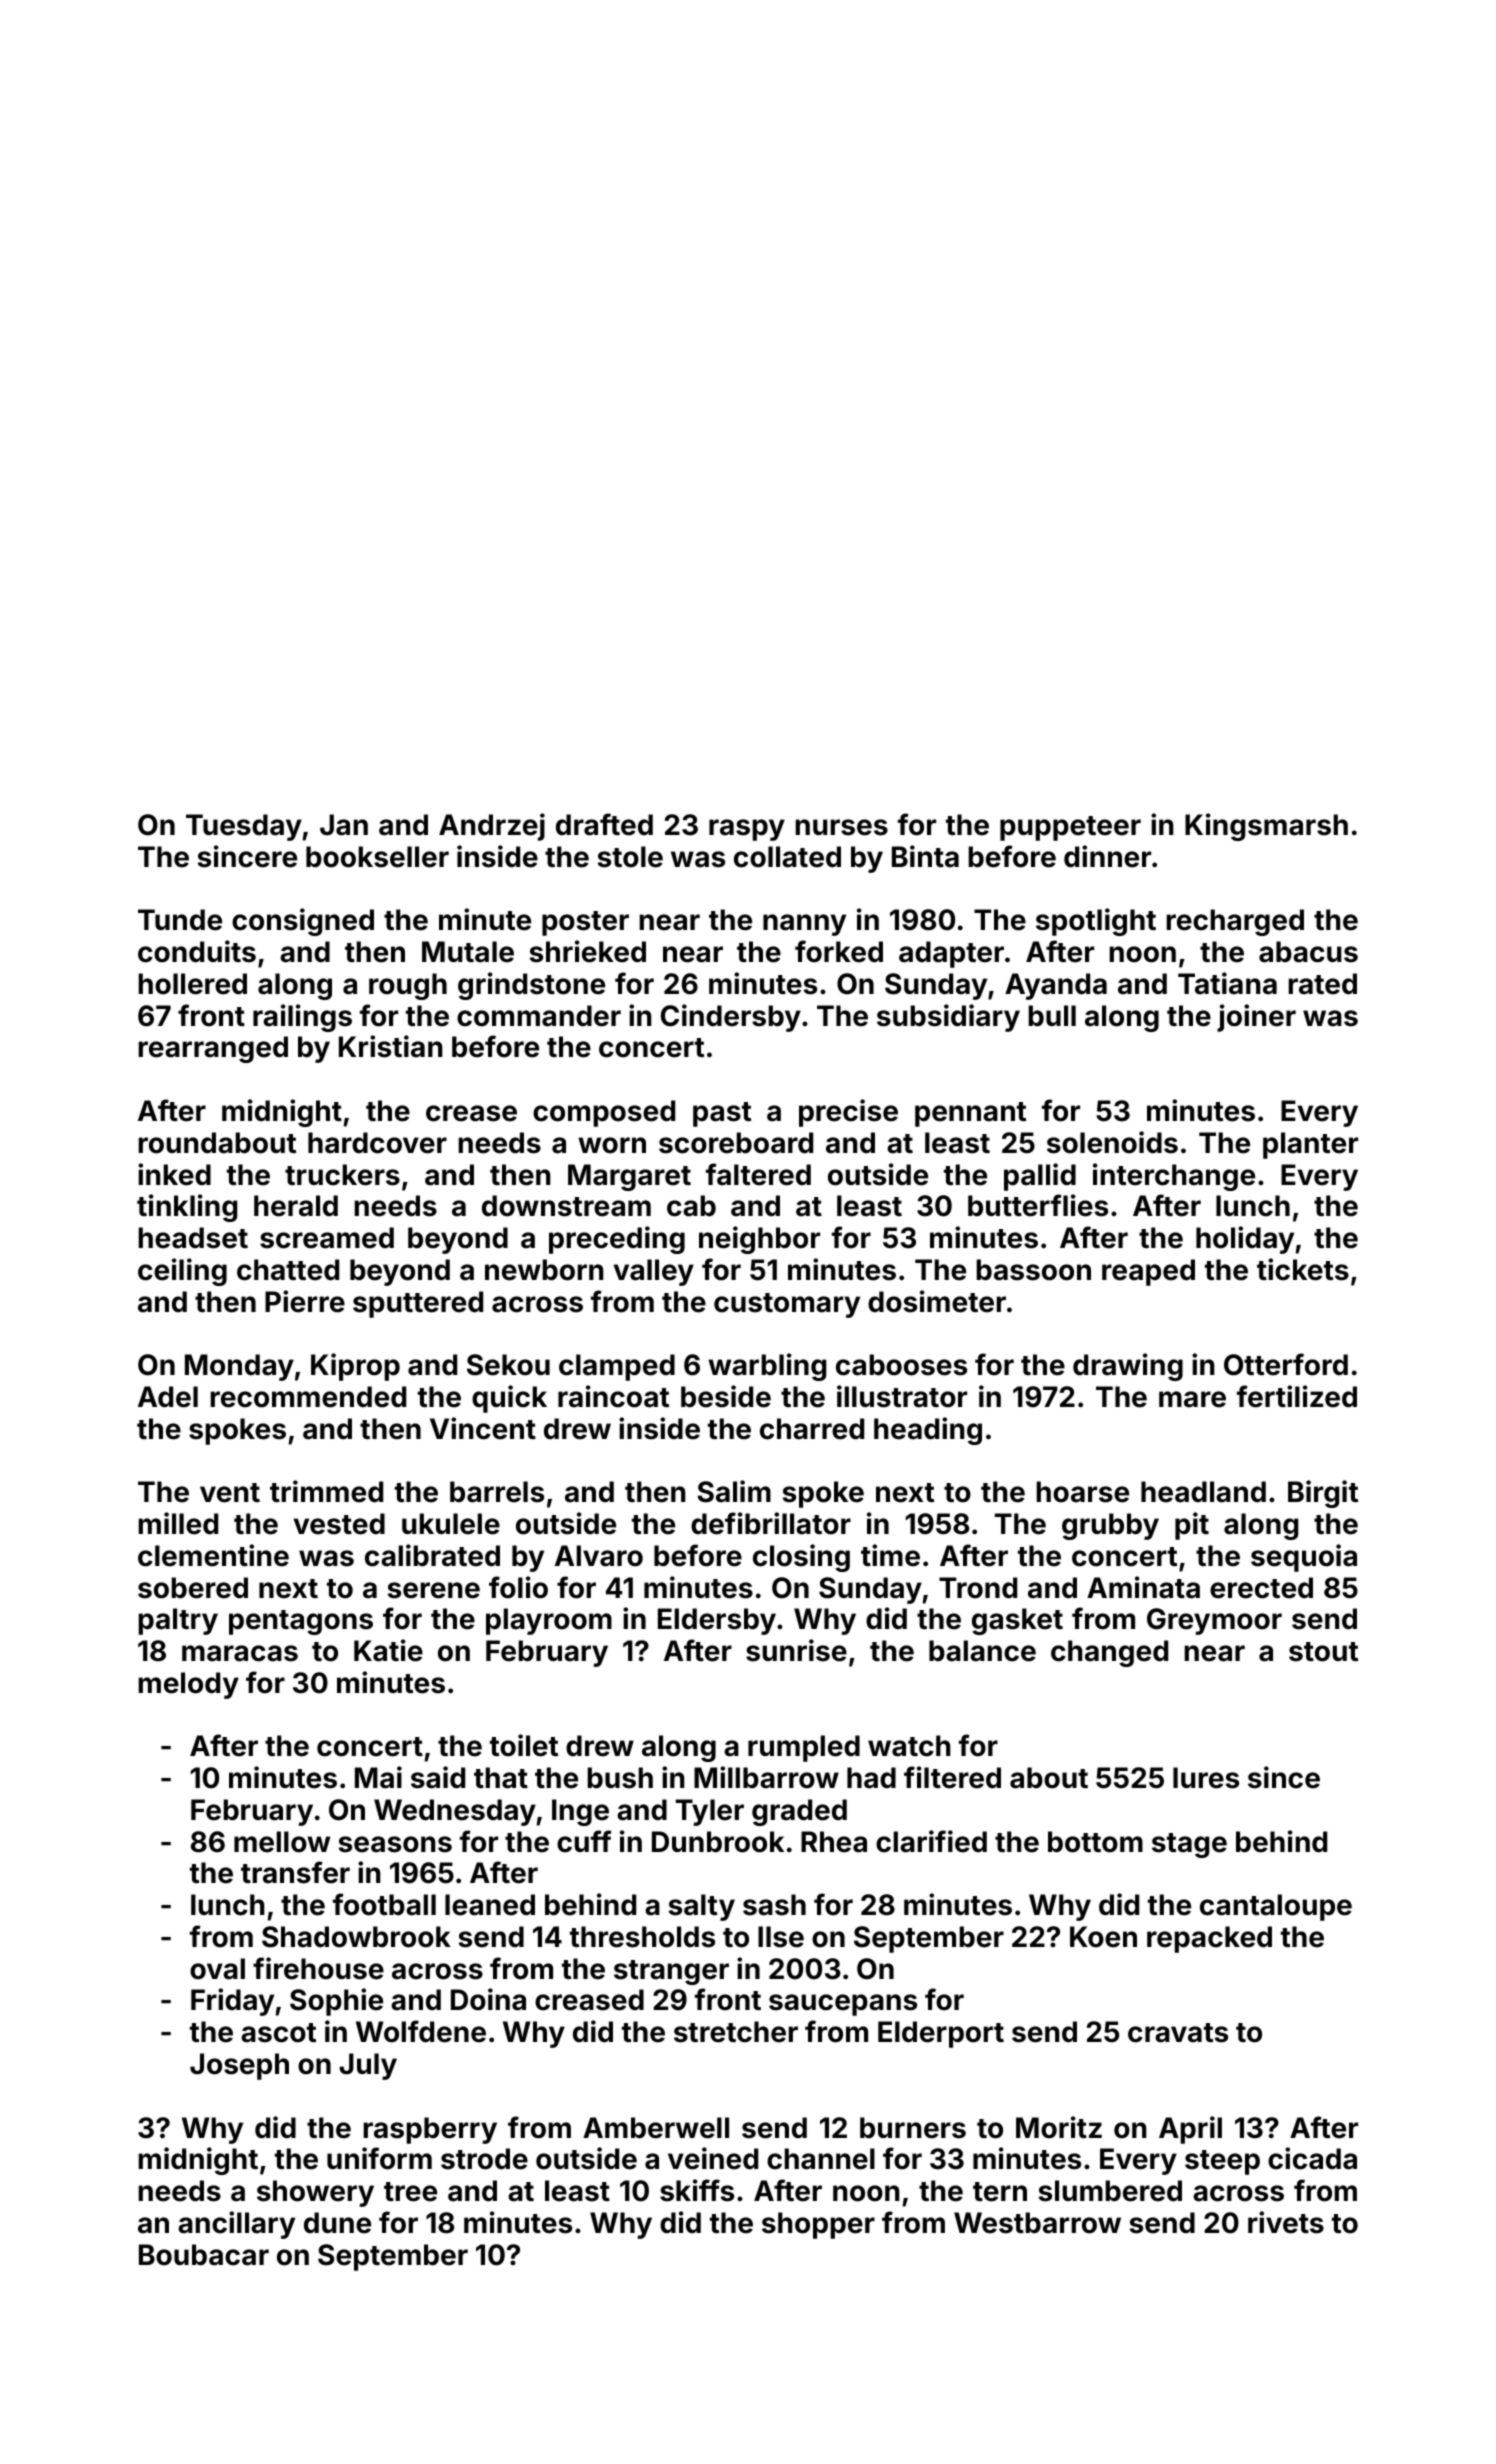 This screenshot has width=1496, height=2464. I want to click on Tuesday, so click(244, 827).
